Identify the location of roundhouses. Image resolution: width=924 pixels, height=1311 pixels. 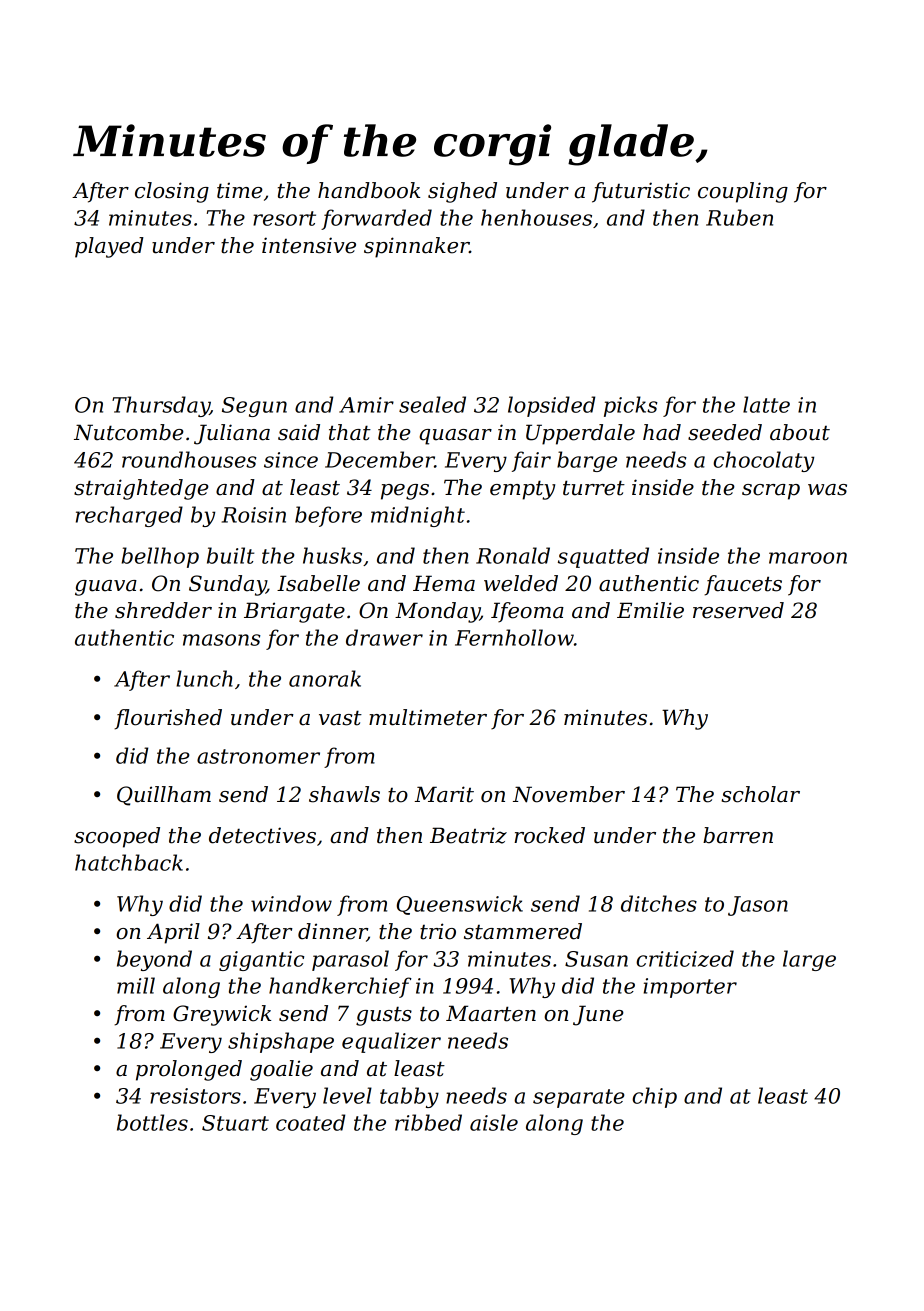
(189, 459).
